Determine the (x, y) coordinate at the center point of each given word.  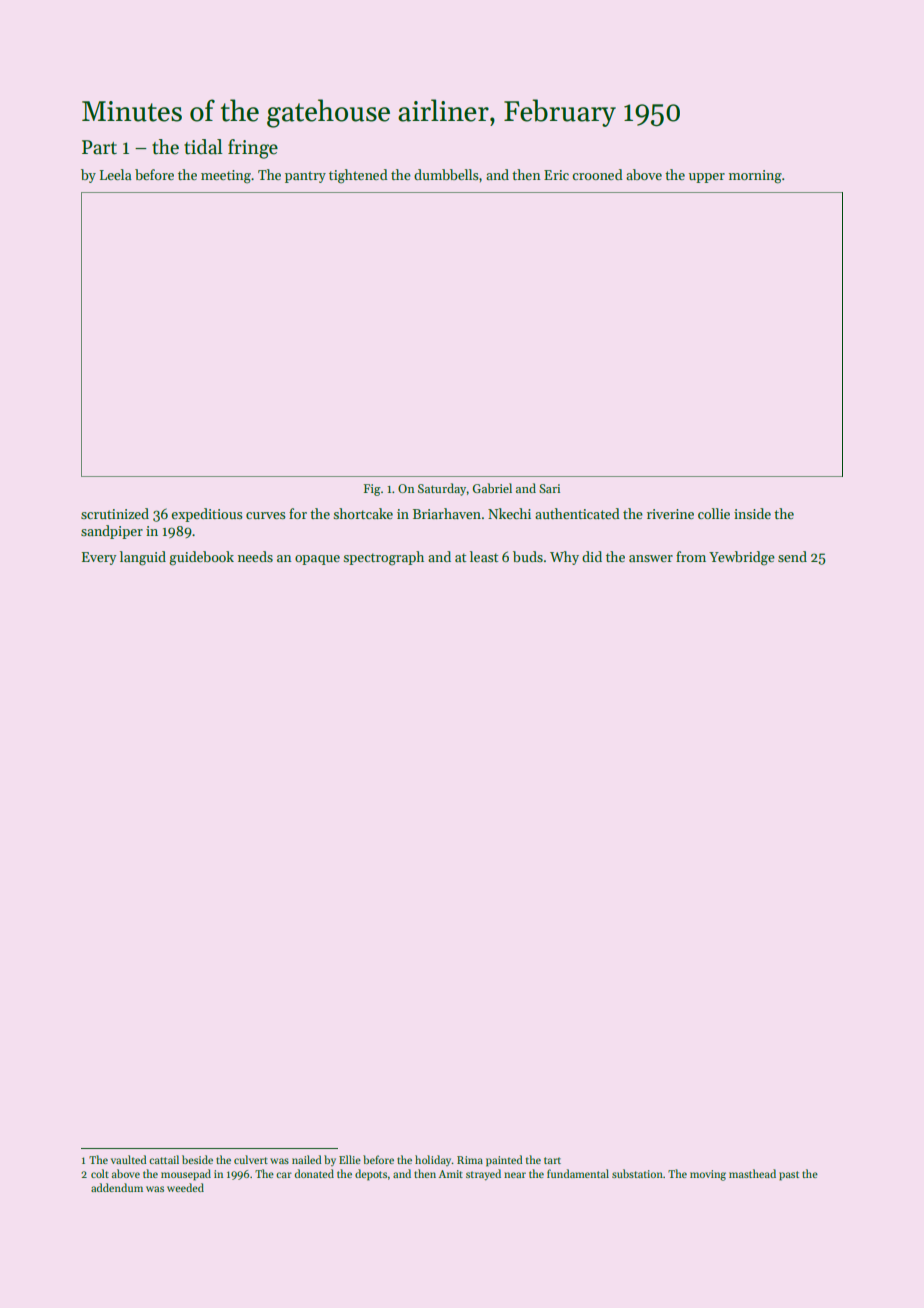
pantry (305, 177)
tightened (358, 176)
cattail (164, 1159)
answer (651, 558)
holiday (433, 1160)
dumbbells (446, 174)
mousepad (186, 1175)
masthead (752, 1173)
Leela (115, 174)
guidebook (201, 558)
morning (755, 177)
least (484, 556)
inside (752, 513)
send (792, 556)
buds (528, 556)
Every (99, 558)
